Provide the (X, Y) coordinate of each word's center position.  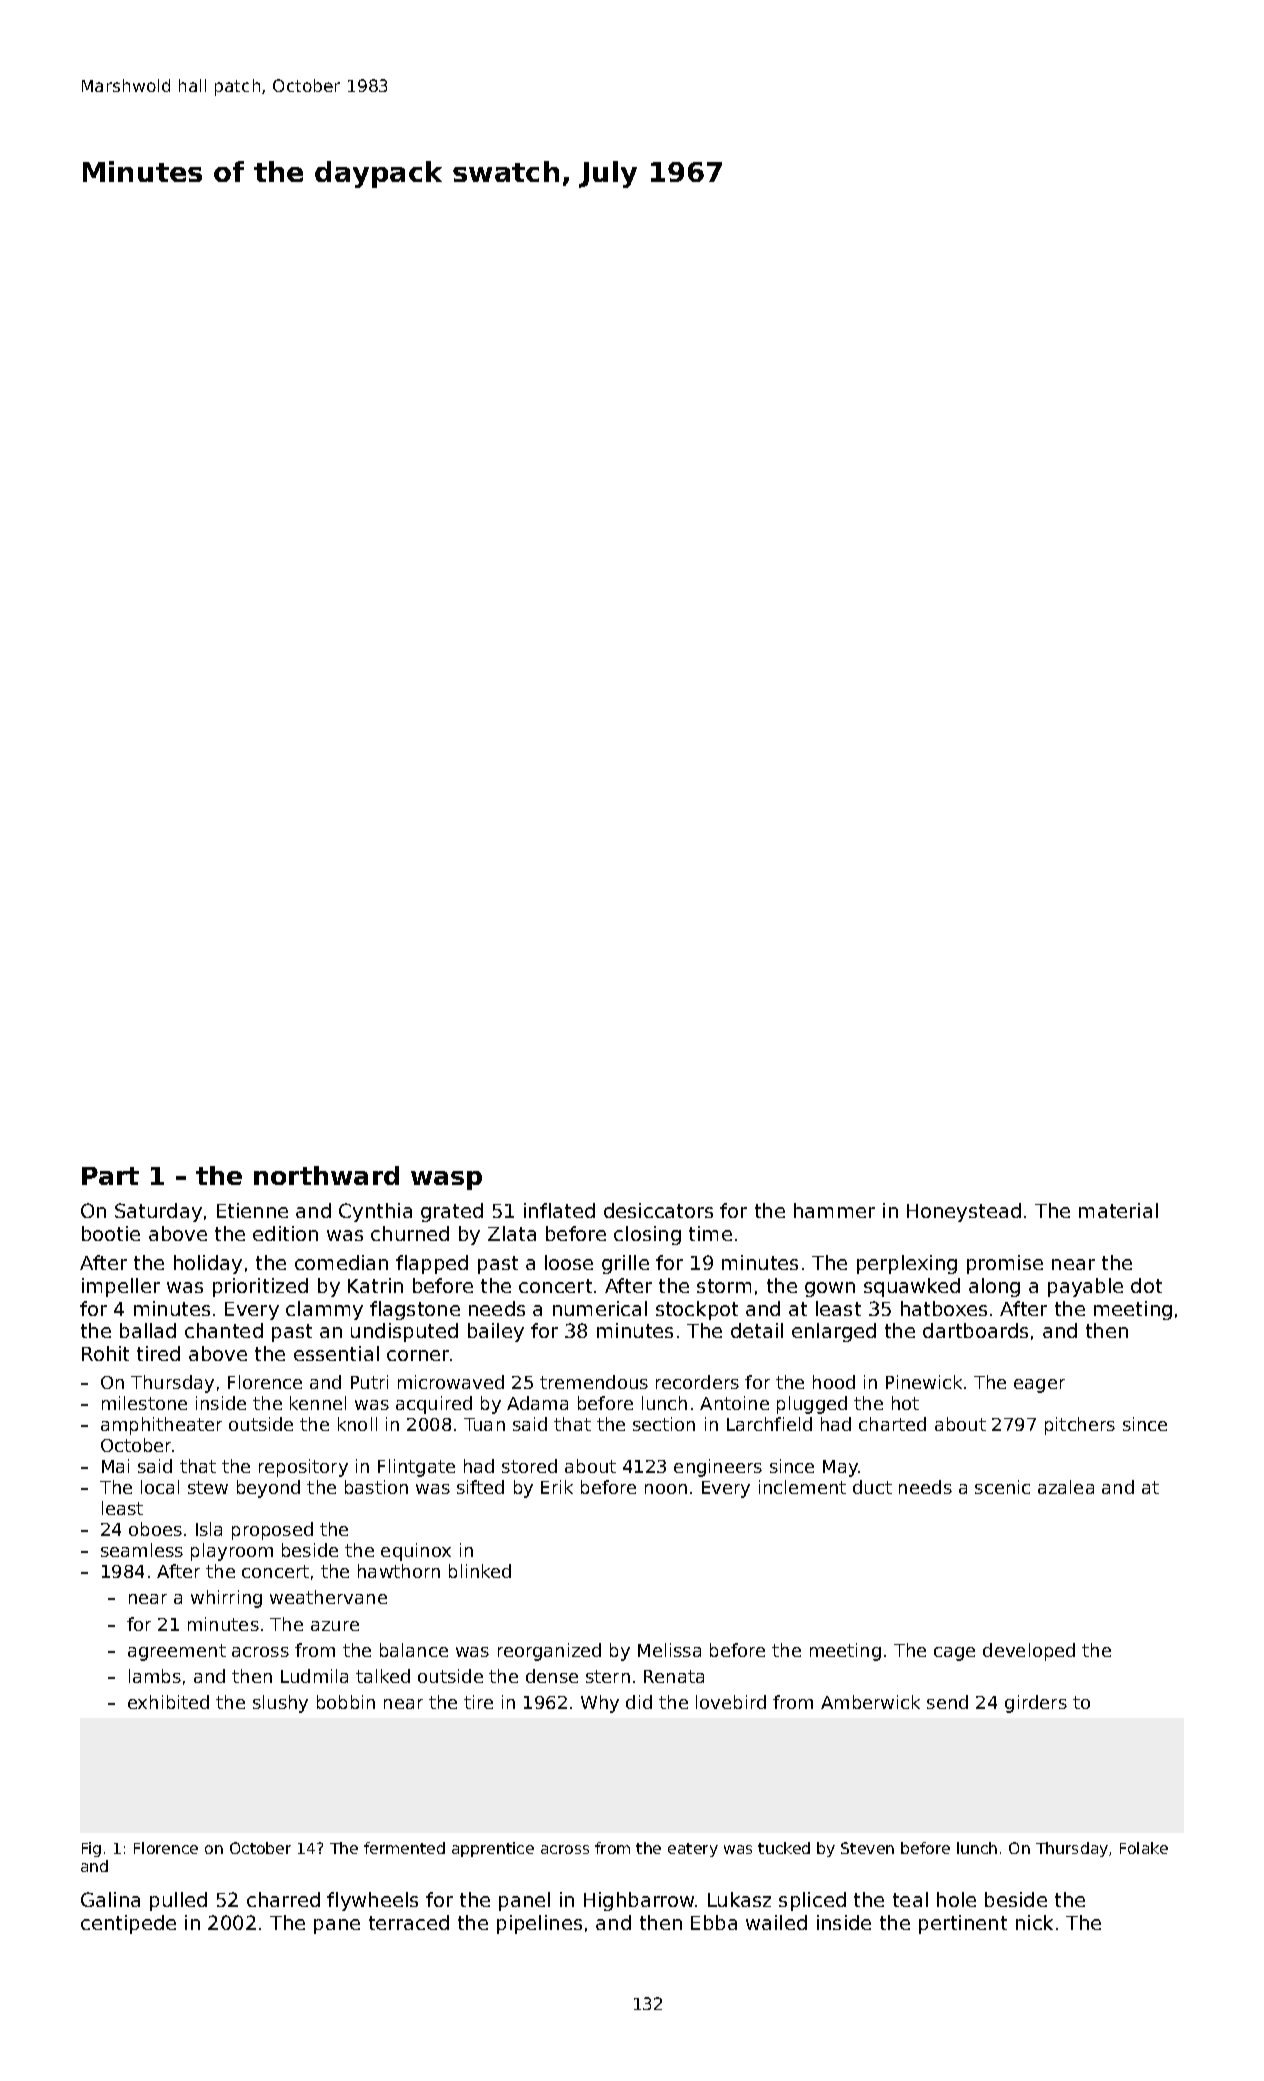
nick (1034, 1922)
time (710, 1233)
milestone (144, 1403)
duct (872, 1487)
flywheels (372, 1901)
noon (666, 1489)
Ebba (714, 1922)
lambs (155, 1676)
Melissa (669, 1650)
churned (410, 1233)
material (1118, 1210)
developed (1029, 1652)
